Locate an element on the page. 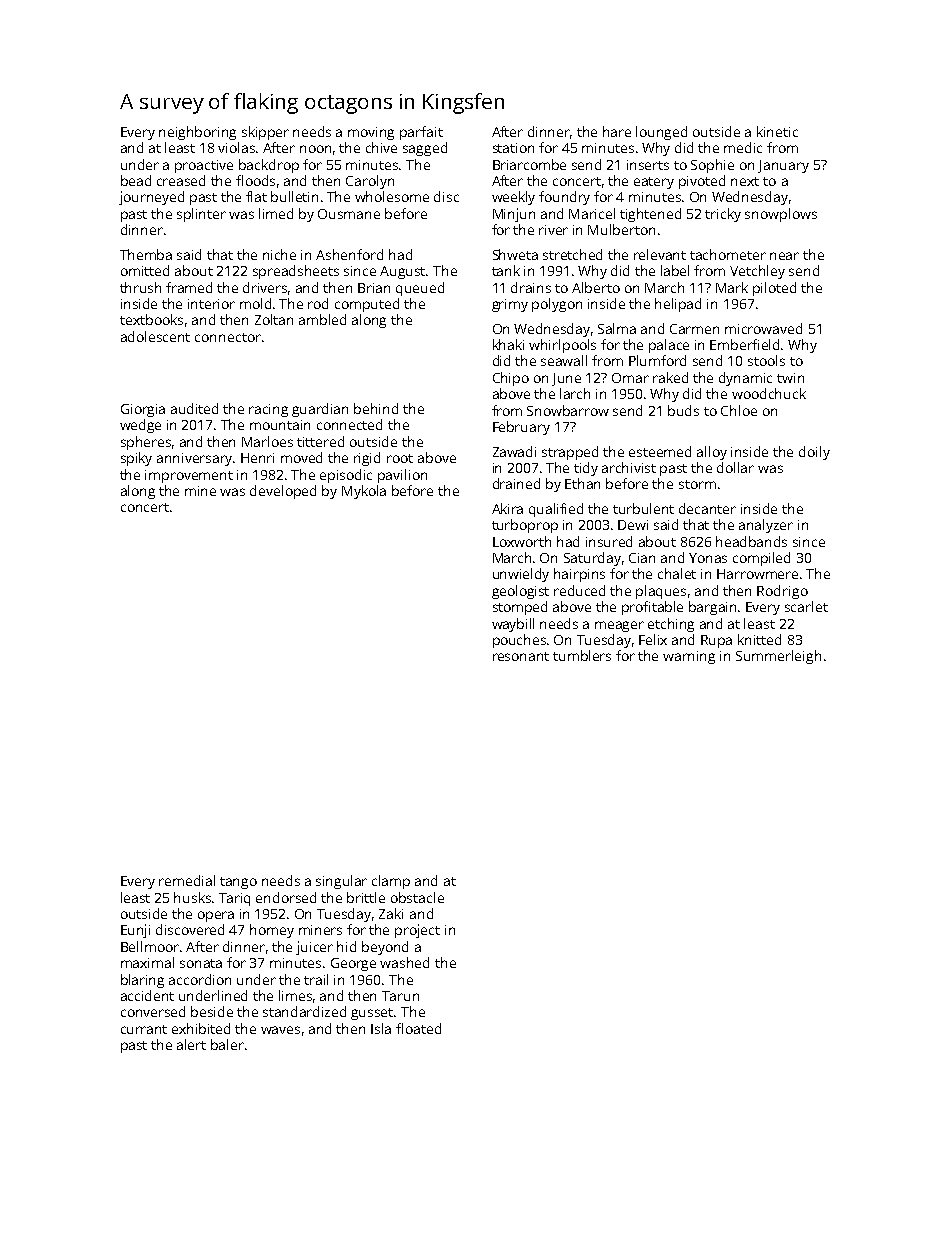 The image size is (952, 1233). whirlpools is located at coordinates (562, 346).
